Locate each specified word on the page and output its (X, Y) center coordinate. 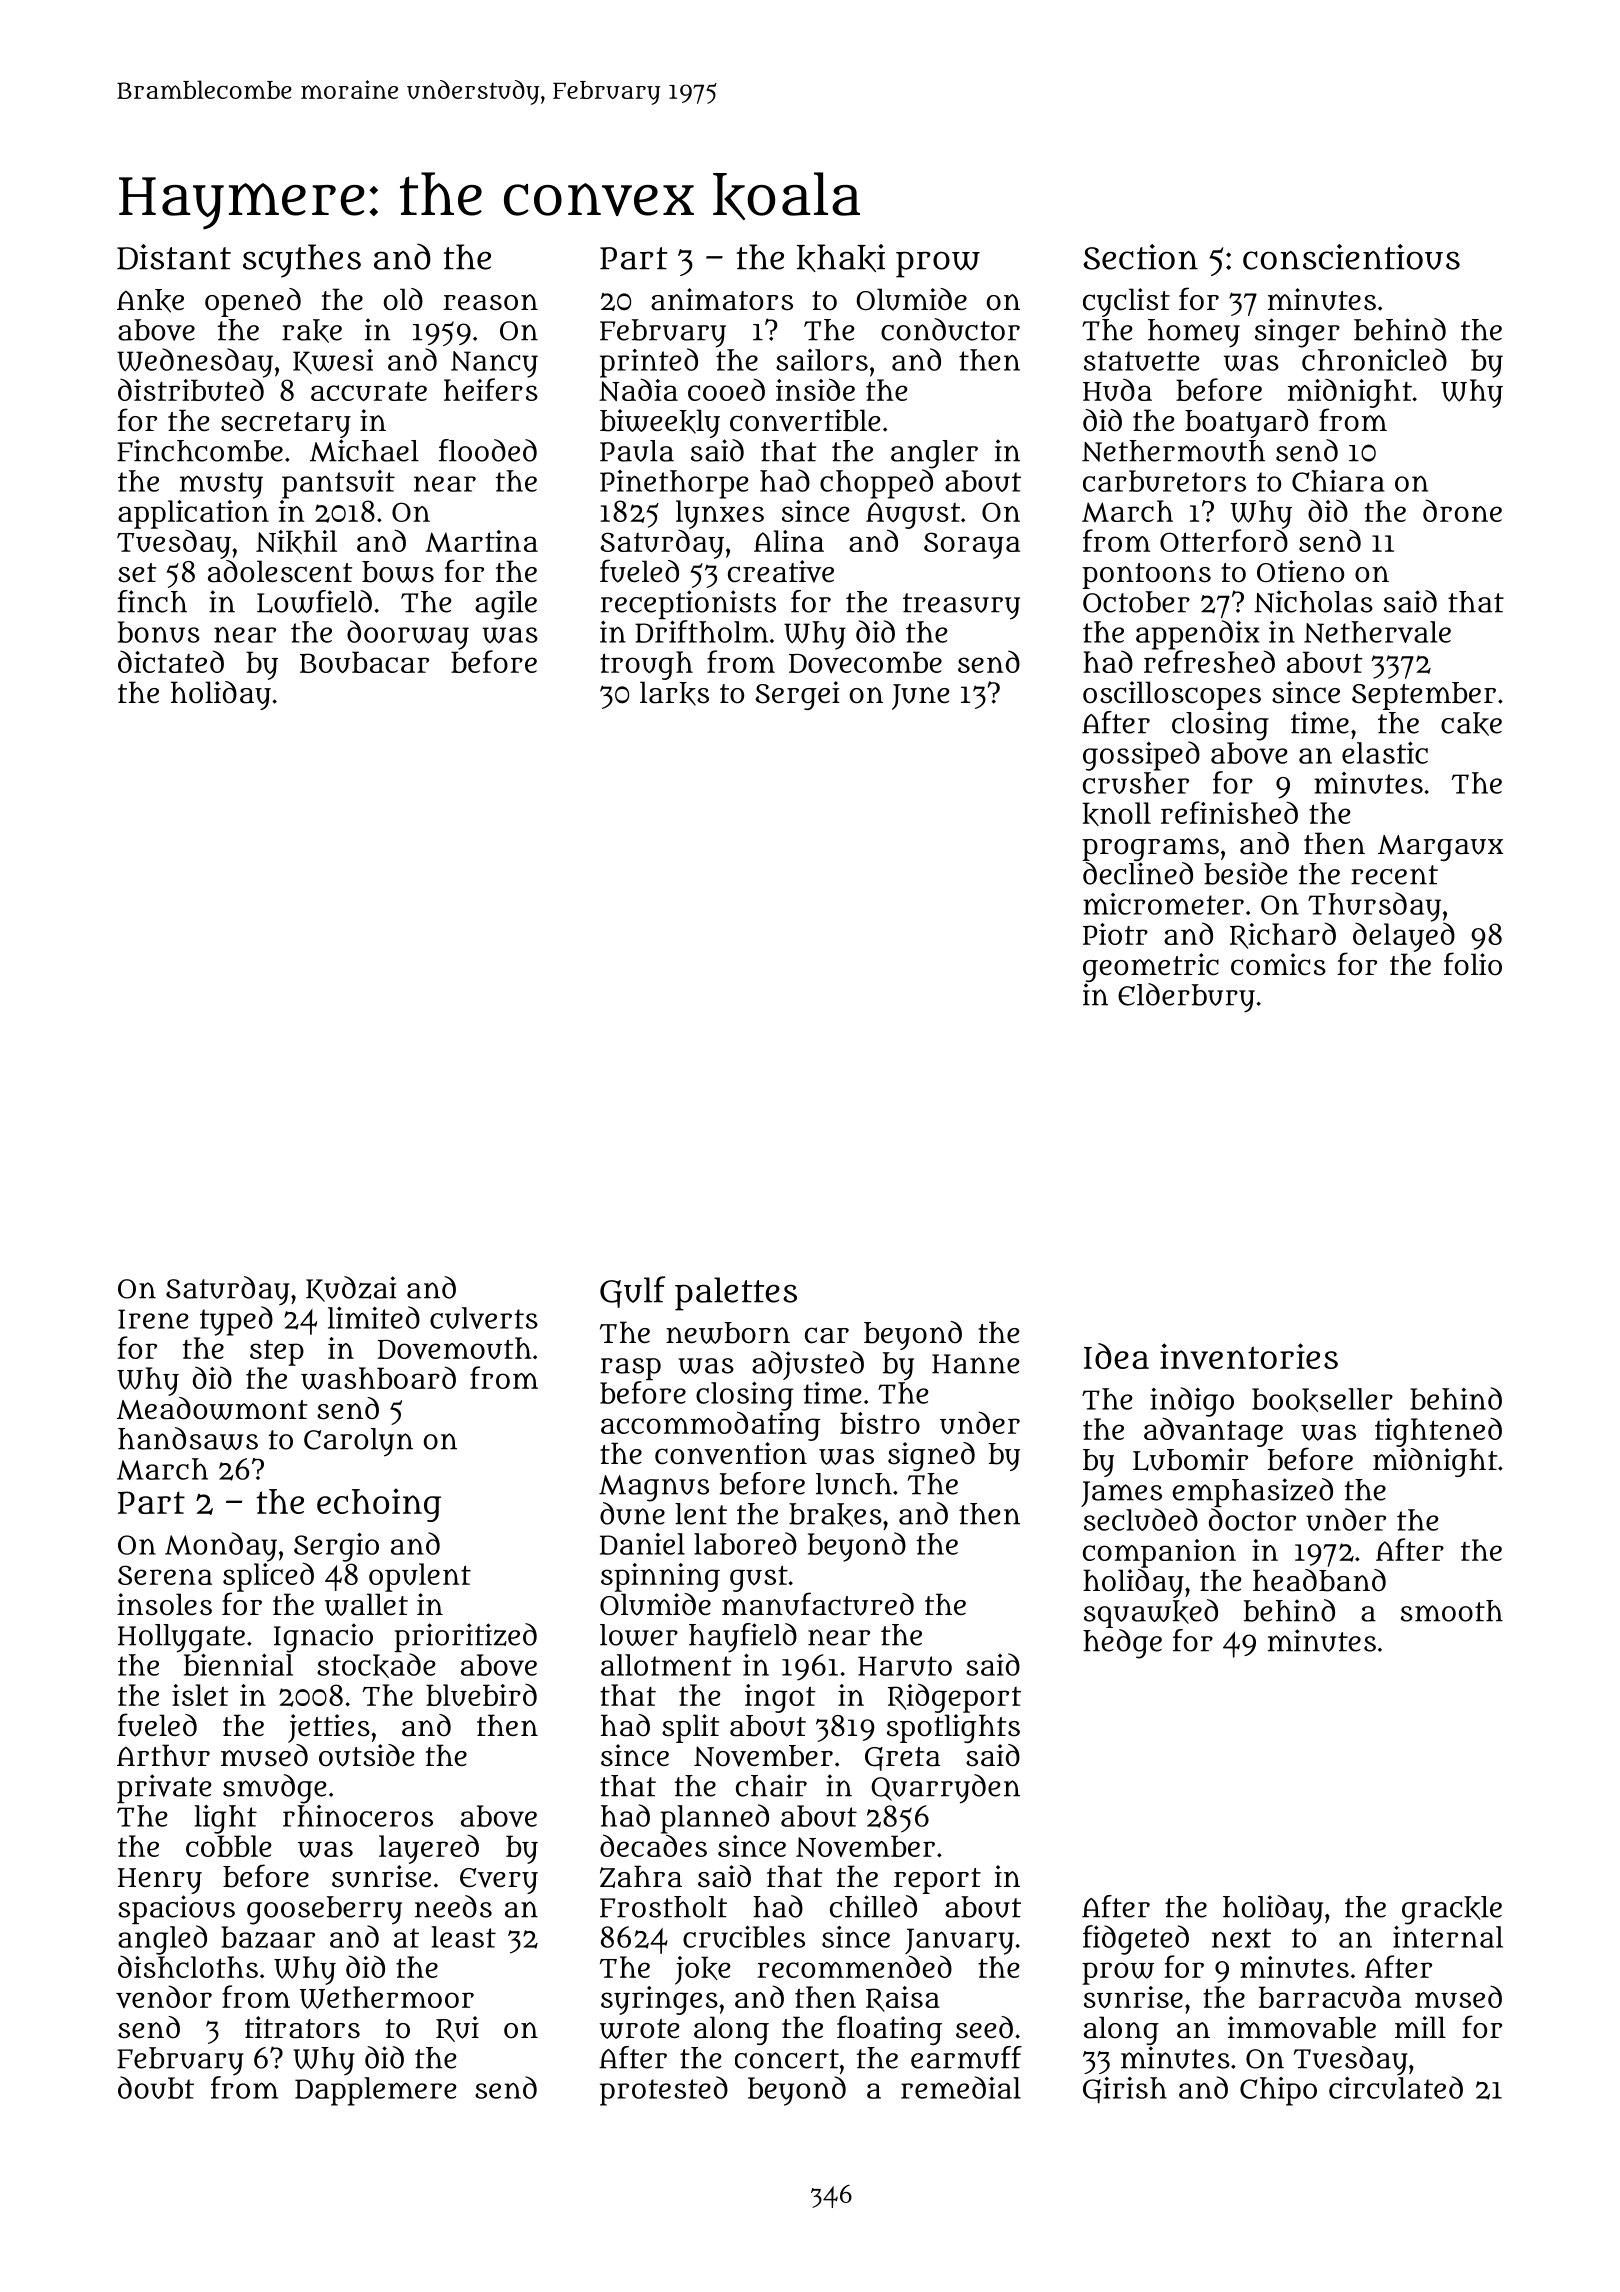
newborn (728, 1333)
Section (1140, 257)
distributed (191, 389)
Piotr (1115, 934)
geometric (1151, 967)
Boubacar (364, 662)
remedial (961, 2087)
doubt (156, 2087)
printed (649, 363)
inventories (1249, 1356)
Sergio (336, 1547)
